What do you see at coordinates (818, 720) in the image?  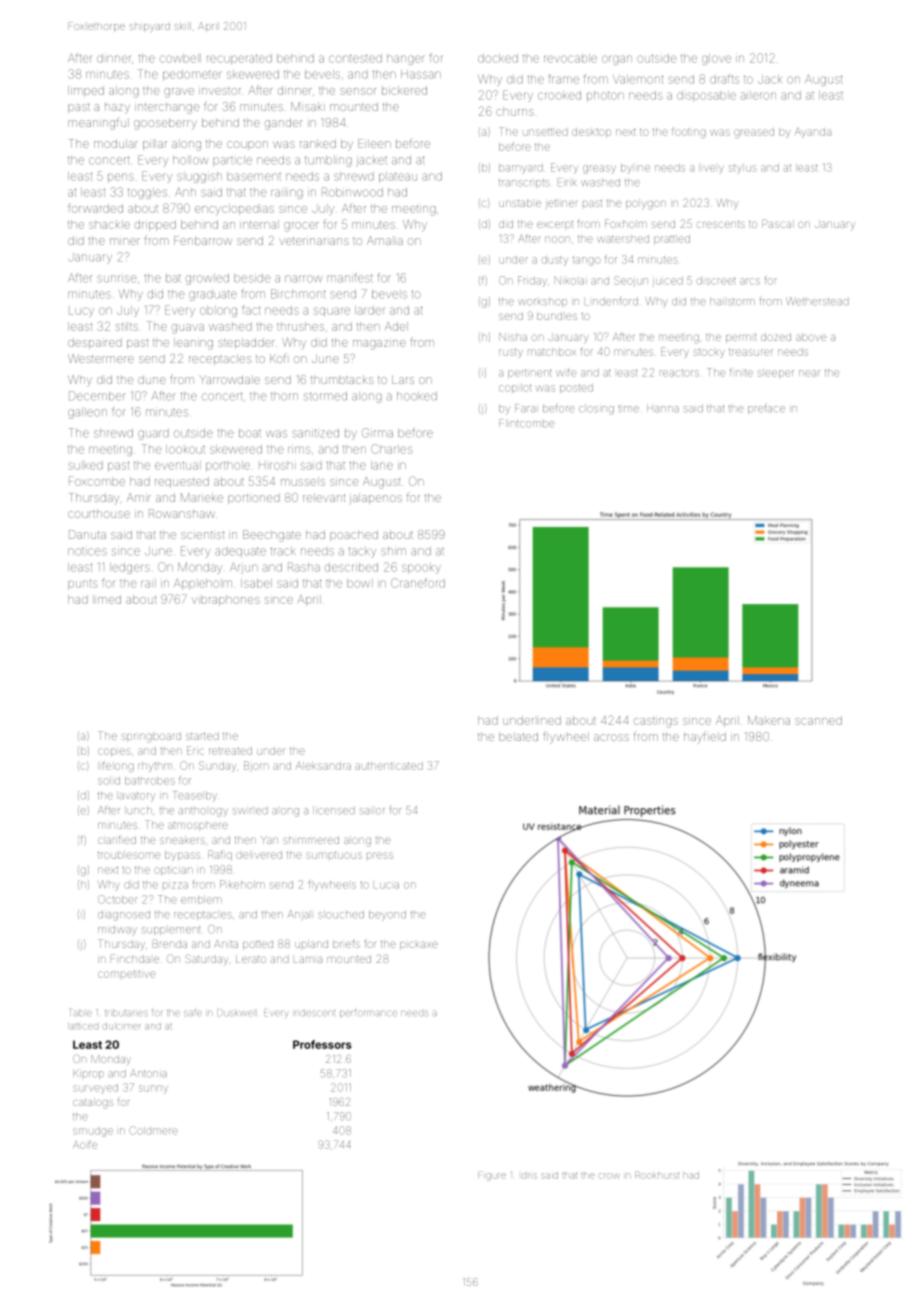 I see `scanned` at bounding box center [818, 720].
